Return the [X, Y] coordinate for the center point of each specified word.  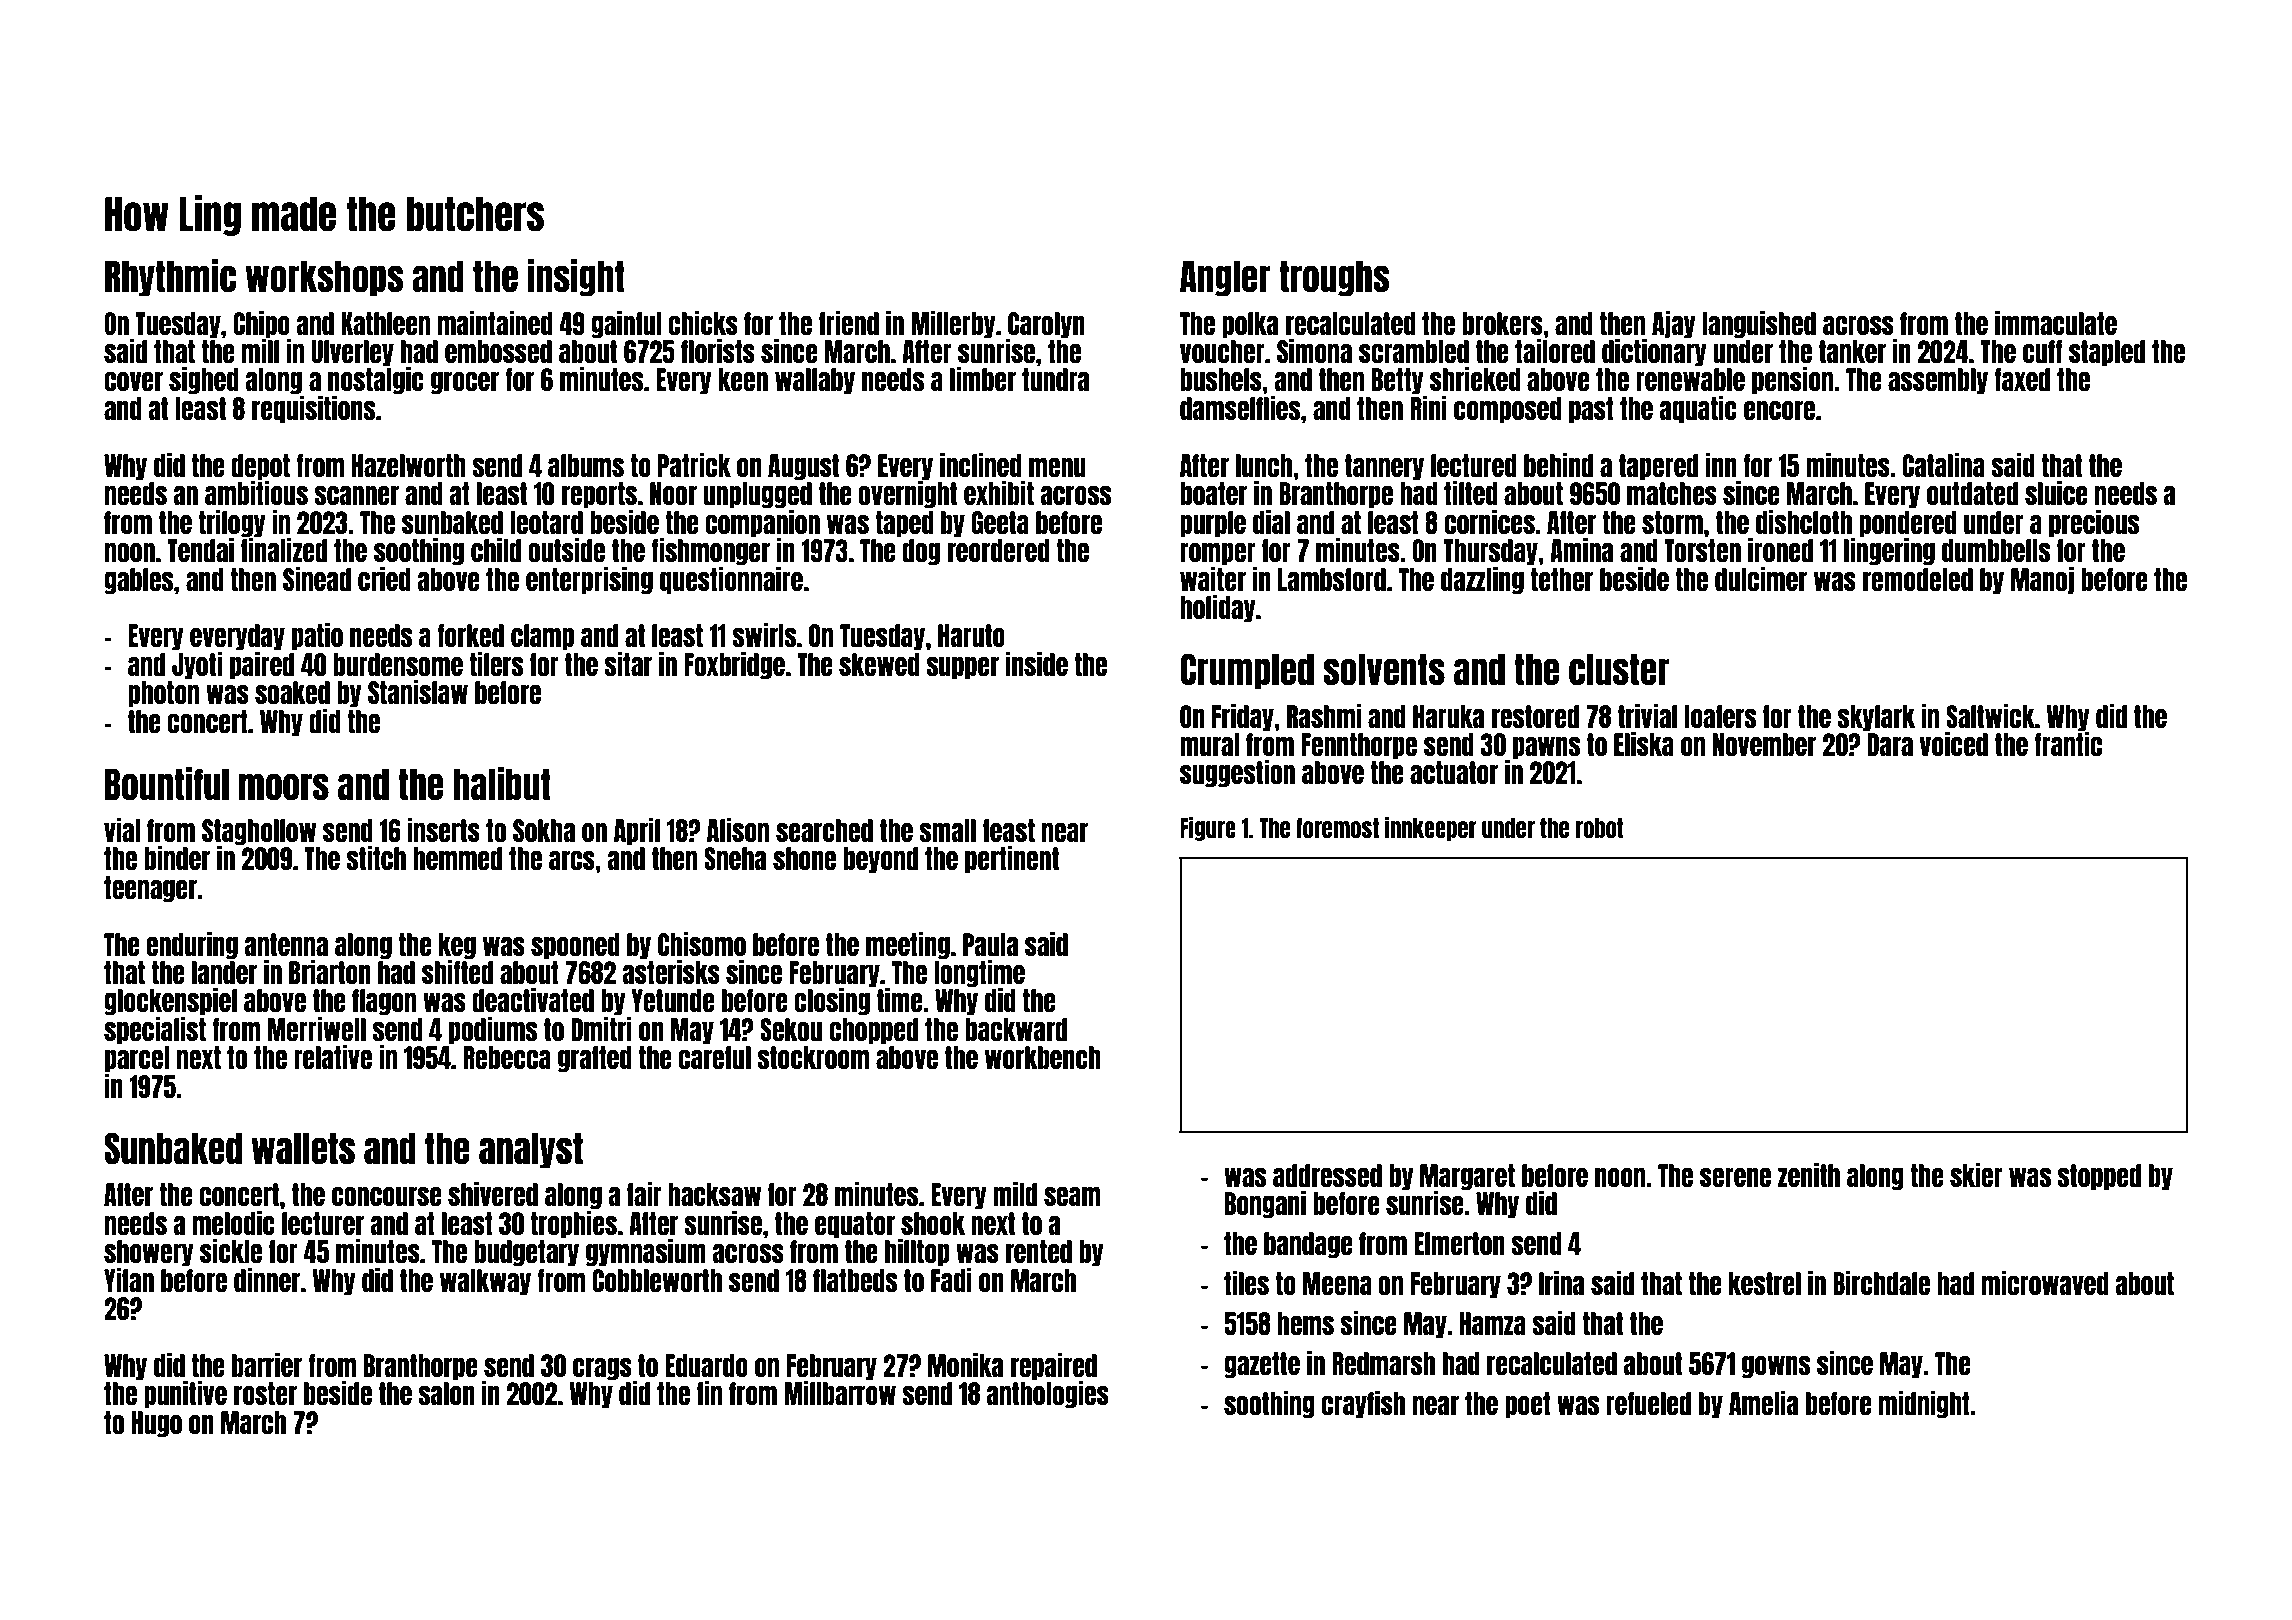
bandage [1308, 1245]
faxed [2022, 379]
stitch [376, 857]
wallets [303, 1149]
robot [1599, 828]
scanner [356, 495]
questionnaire [731, 580]
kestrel [1765, 1283]
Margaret [1467, 1177]
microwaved [2045, 1282]
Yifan [129, 1279]
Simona [1314, 350]
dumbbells [1996, 550]
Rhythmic [170, 277]
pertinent [1012, 859]
